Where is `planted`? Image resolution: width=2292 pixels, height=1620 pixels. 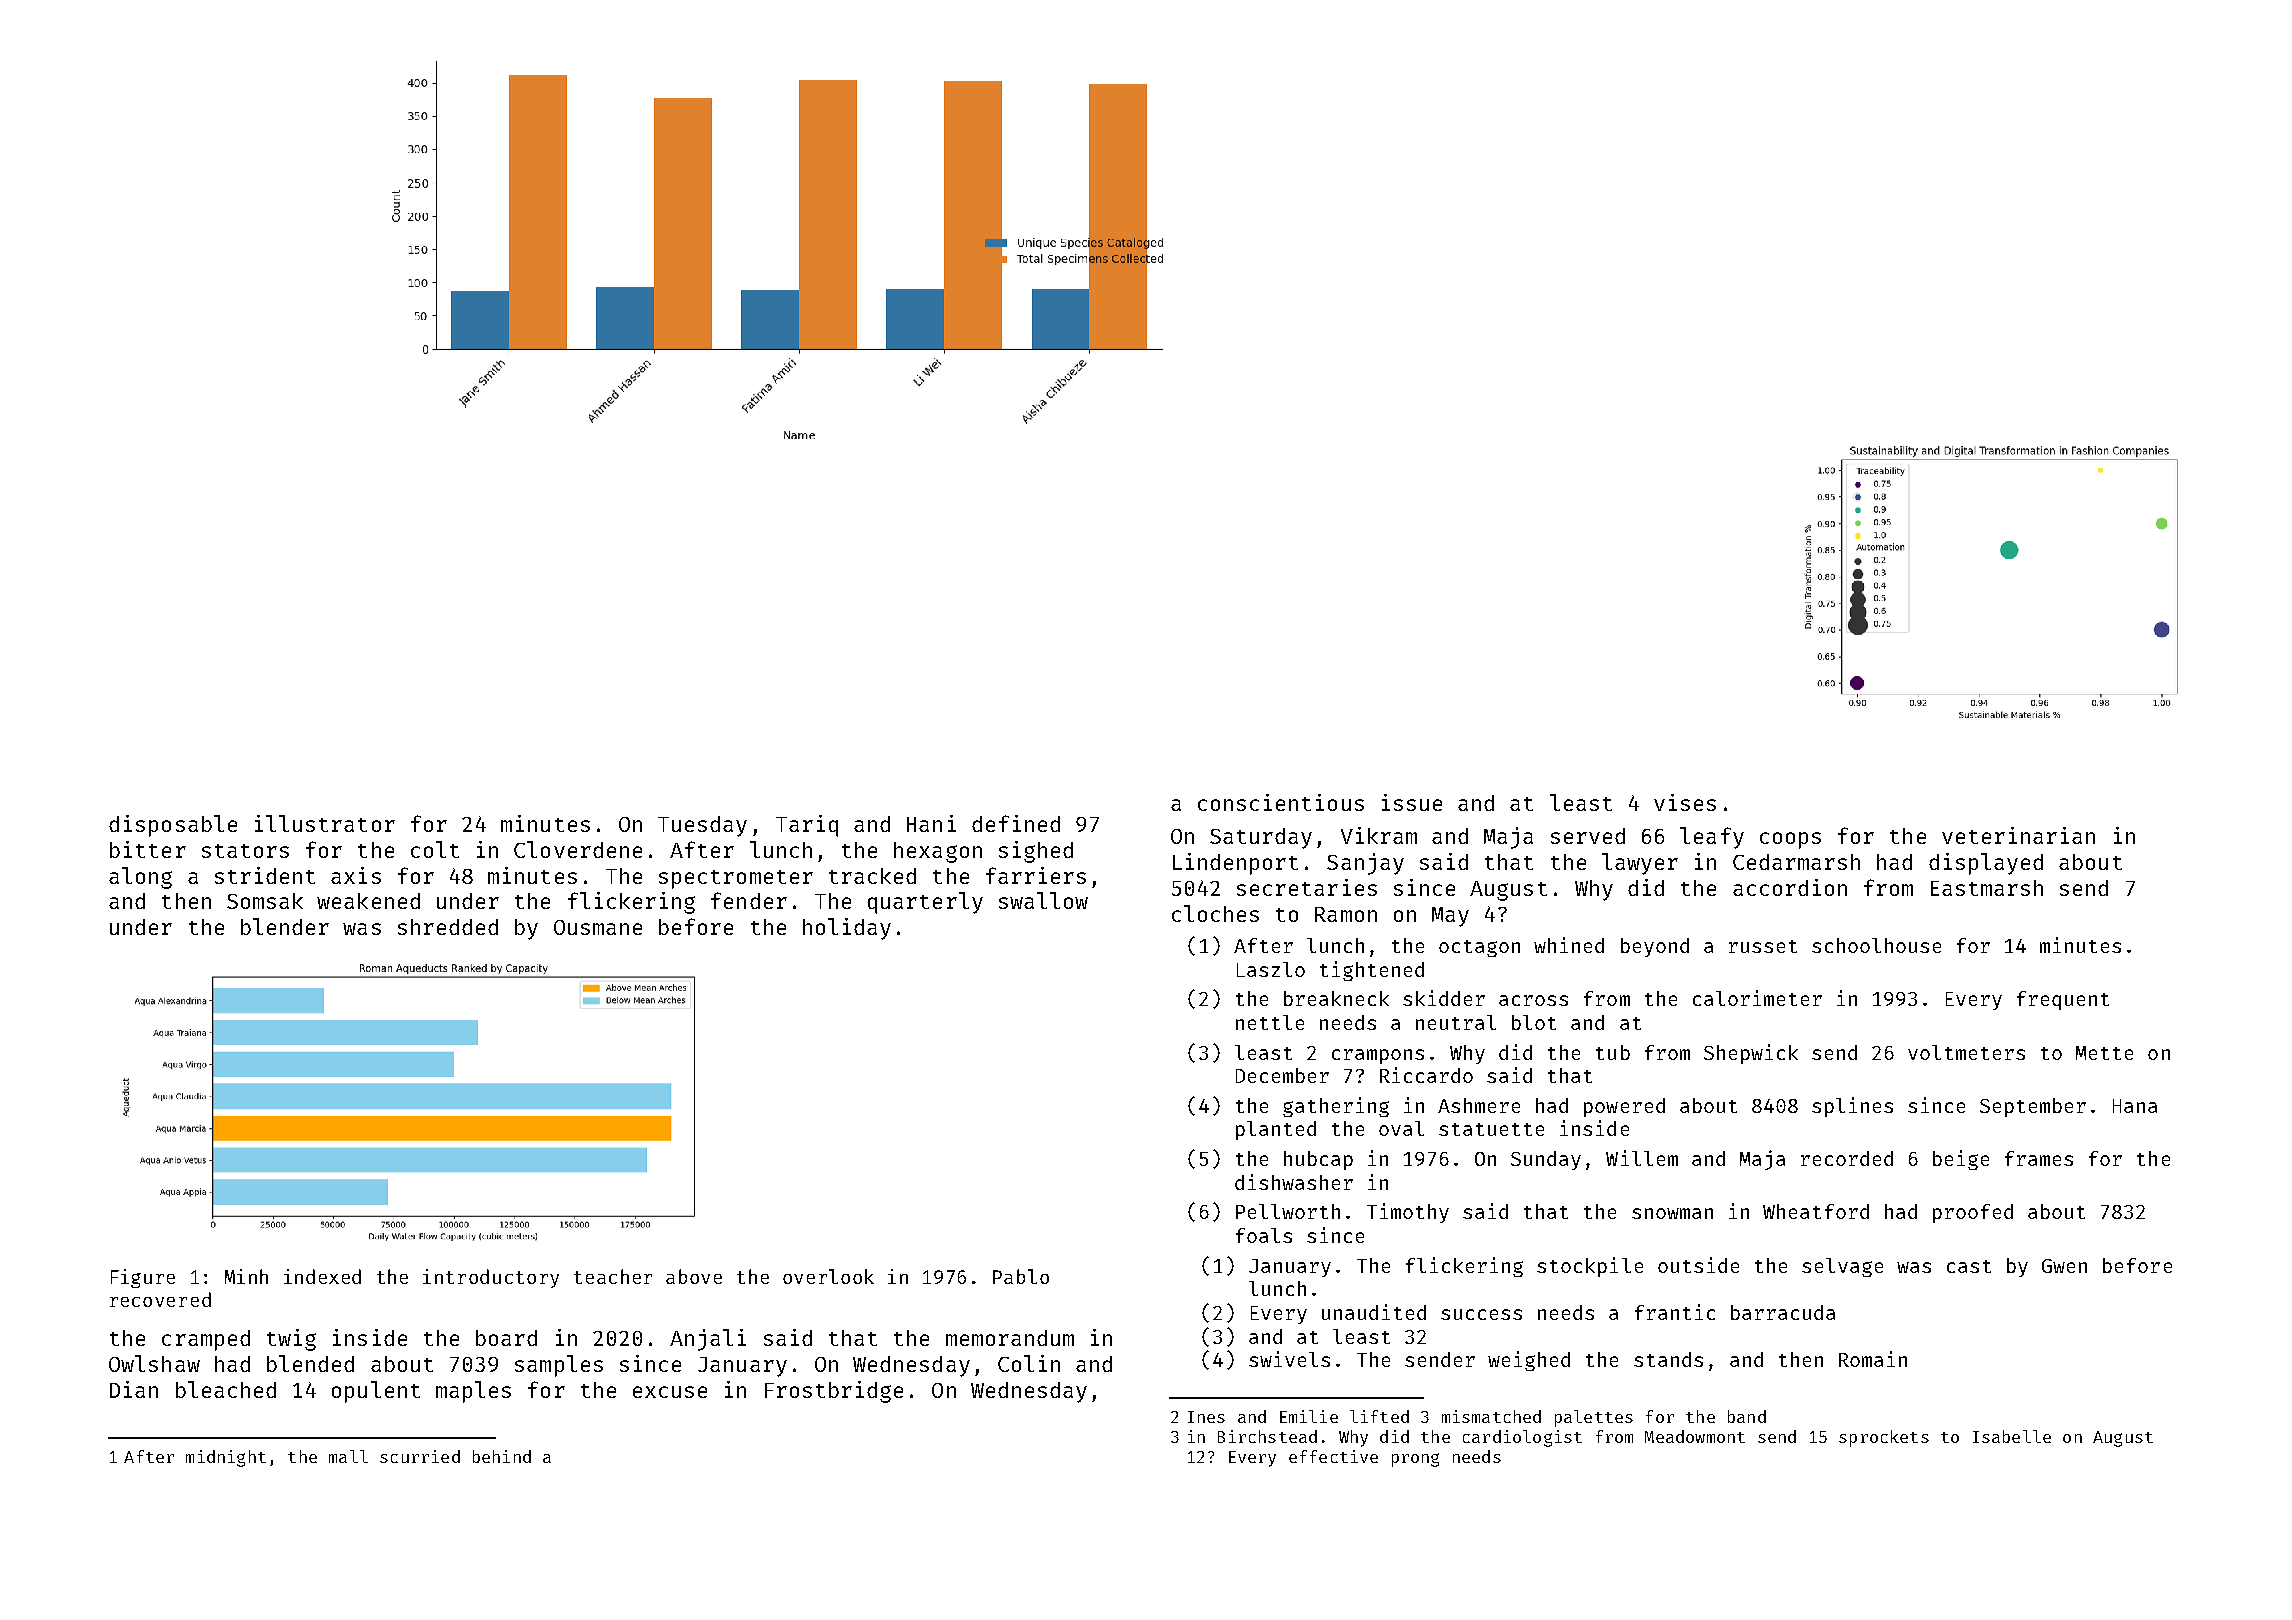
planted is located at coordinates (1276, 1130).
